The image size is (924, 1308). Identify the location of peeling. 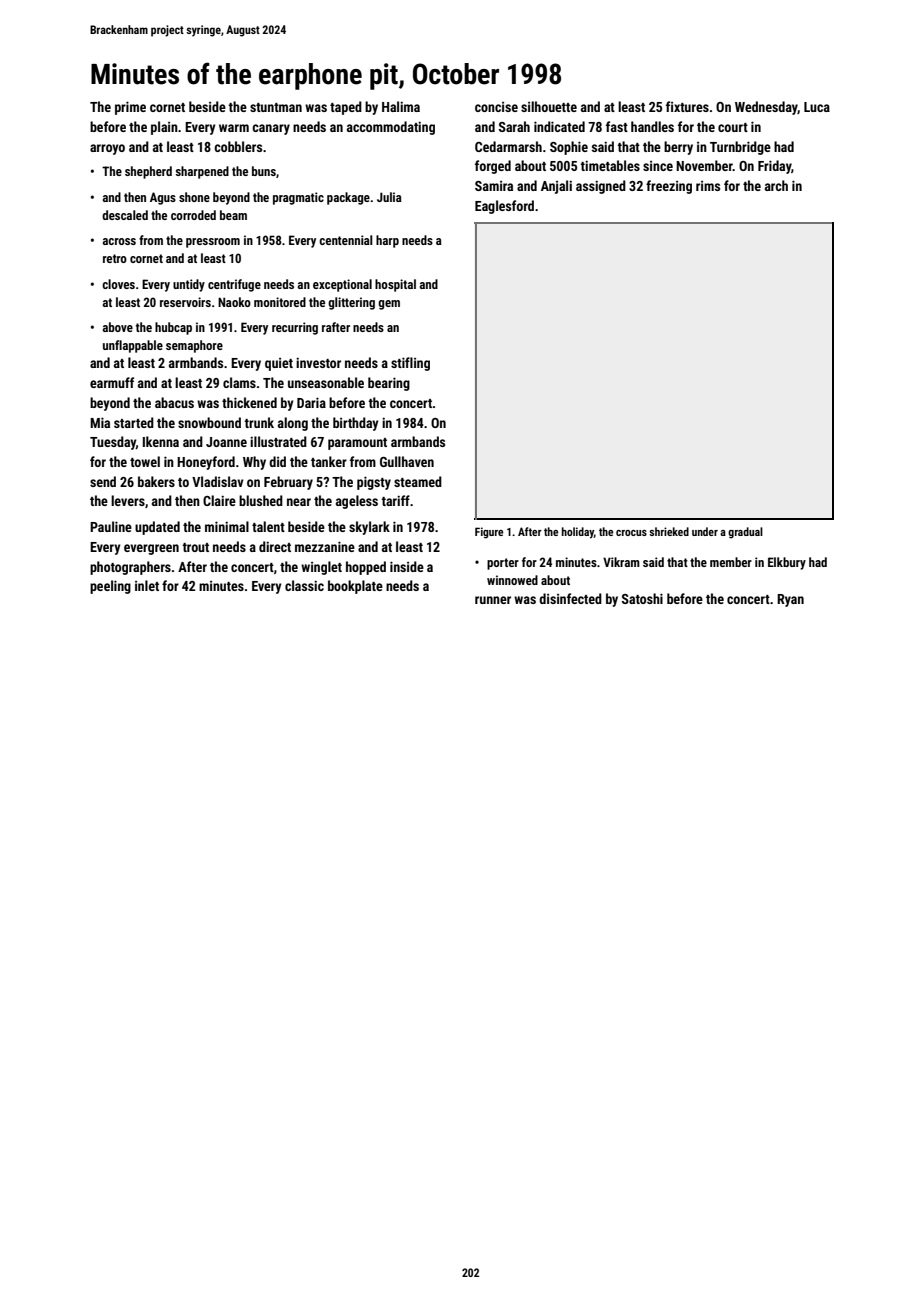
(110, 587).
